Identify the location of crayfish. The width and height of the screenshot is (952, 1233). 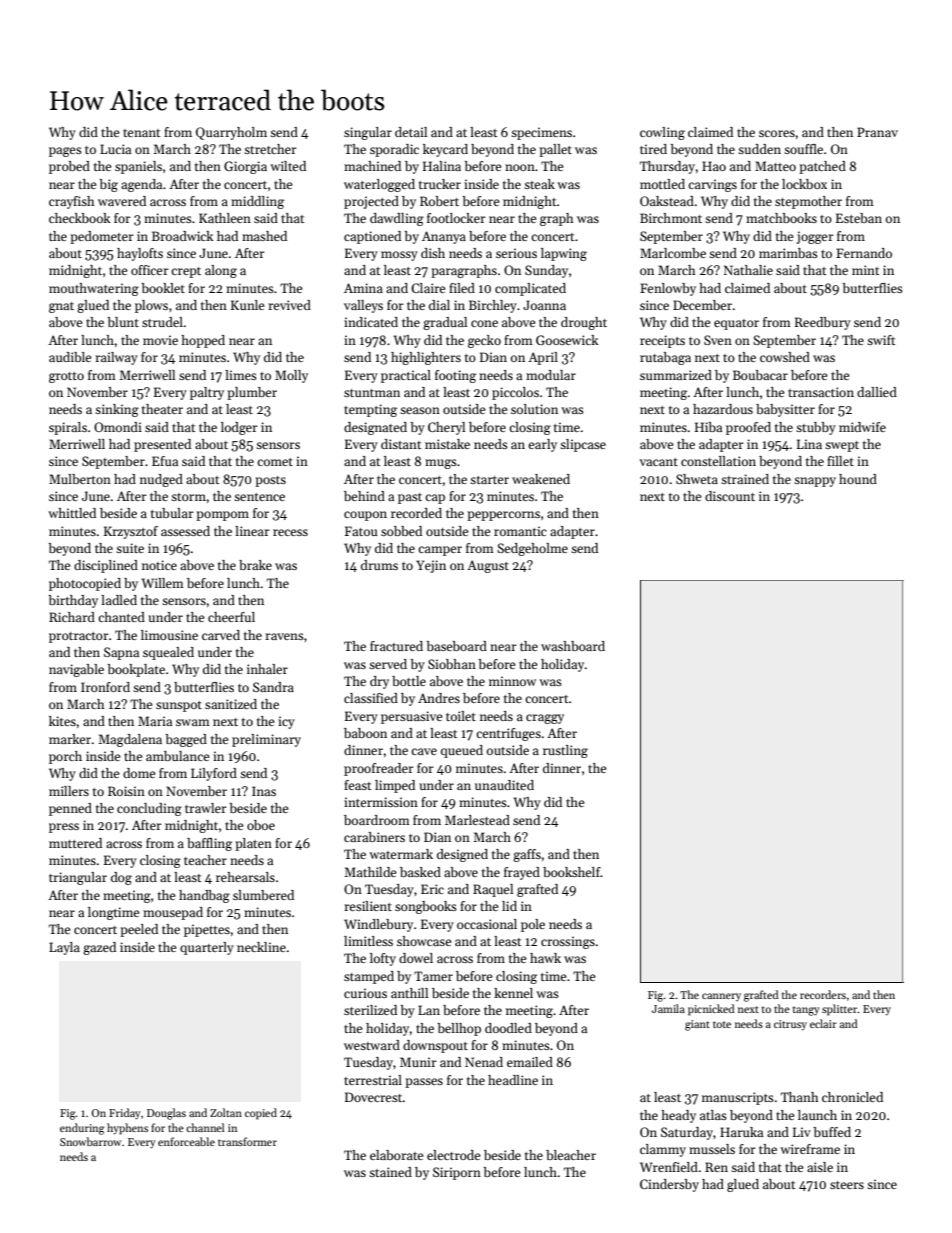
(72, 202).
